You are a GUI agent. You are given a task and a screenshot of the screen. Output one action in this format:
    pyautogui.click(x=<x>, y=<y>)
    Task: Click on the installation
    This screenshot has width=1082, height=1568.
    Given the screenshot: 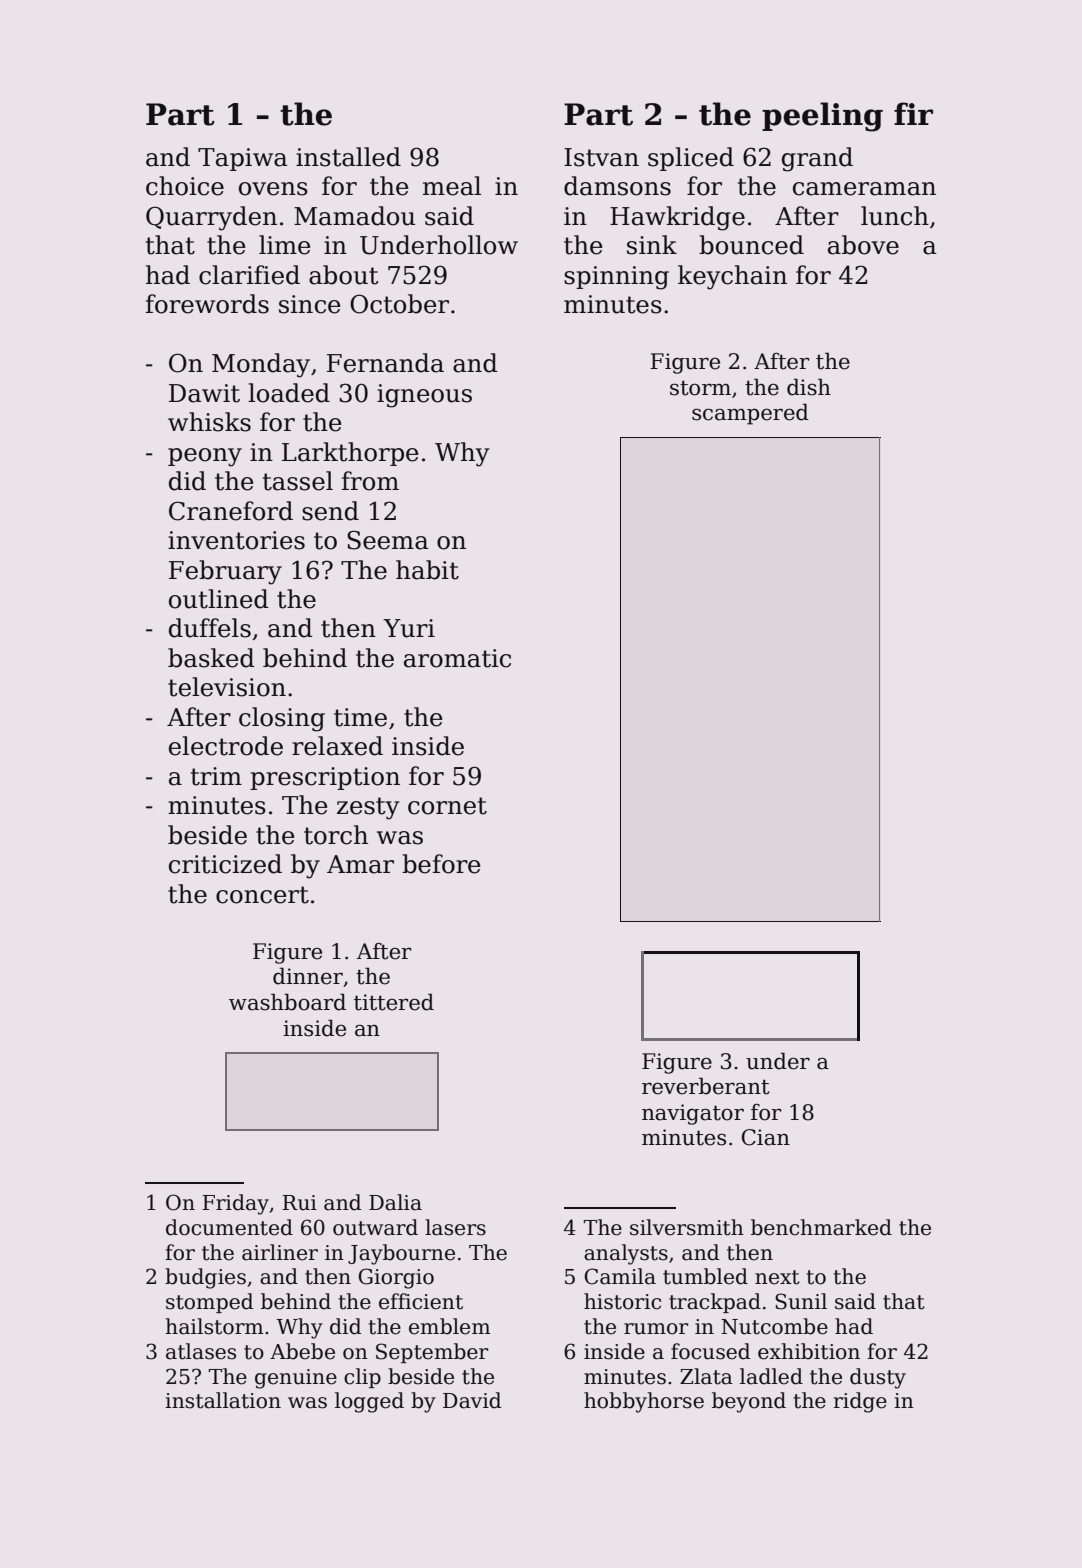 What is the action you would take?
    pyautogui.click(x=223, y=1400)
